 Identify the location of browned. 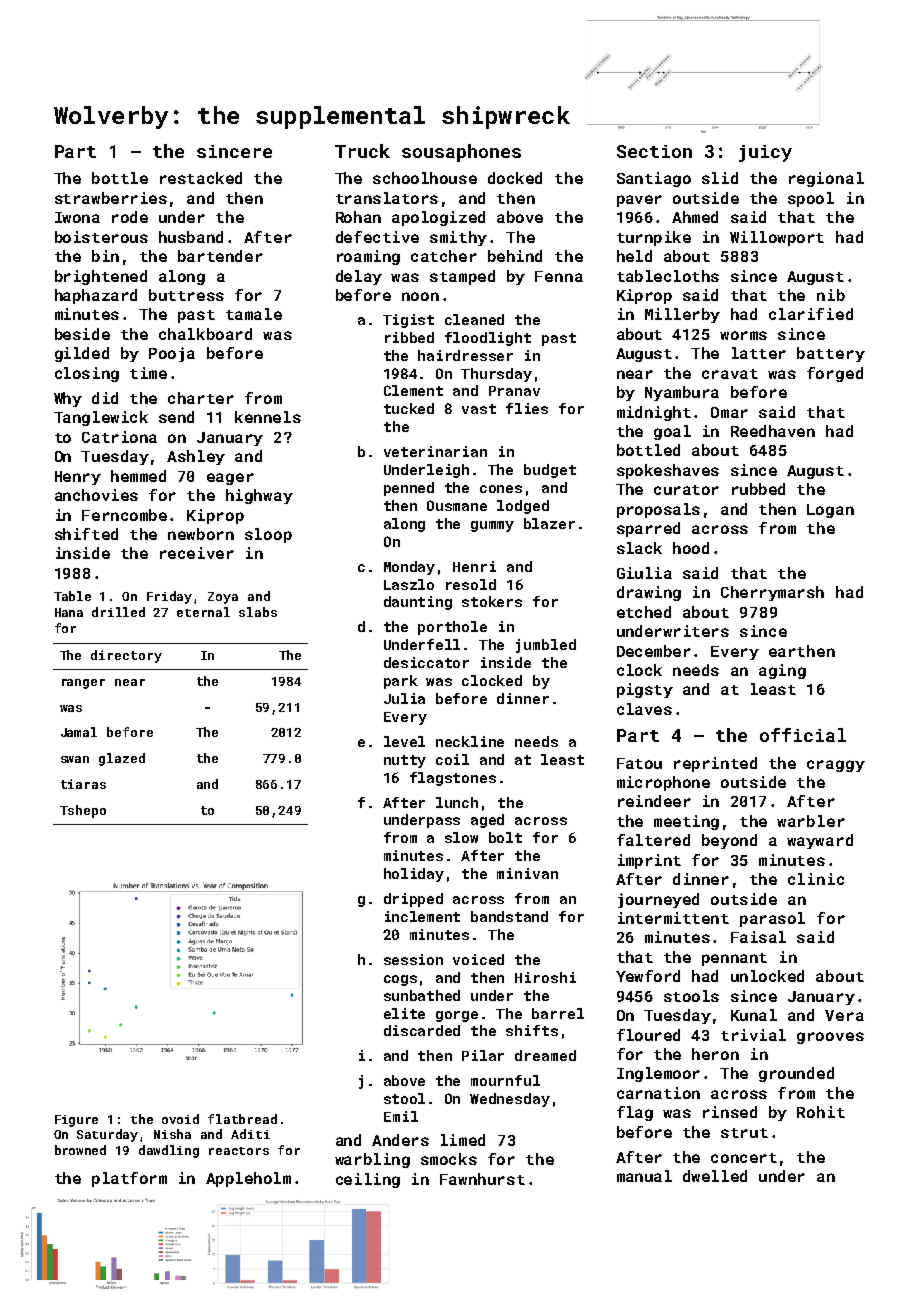
(80, 1150).
